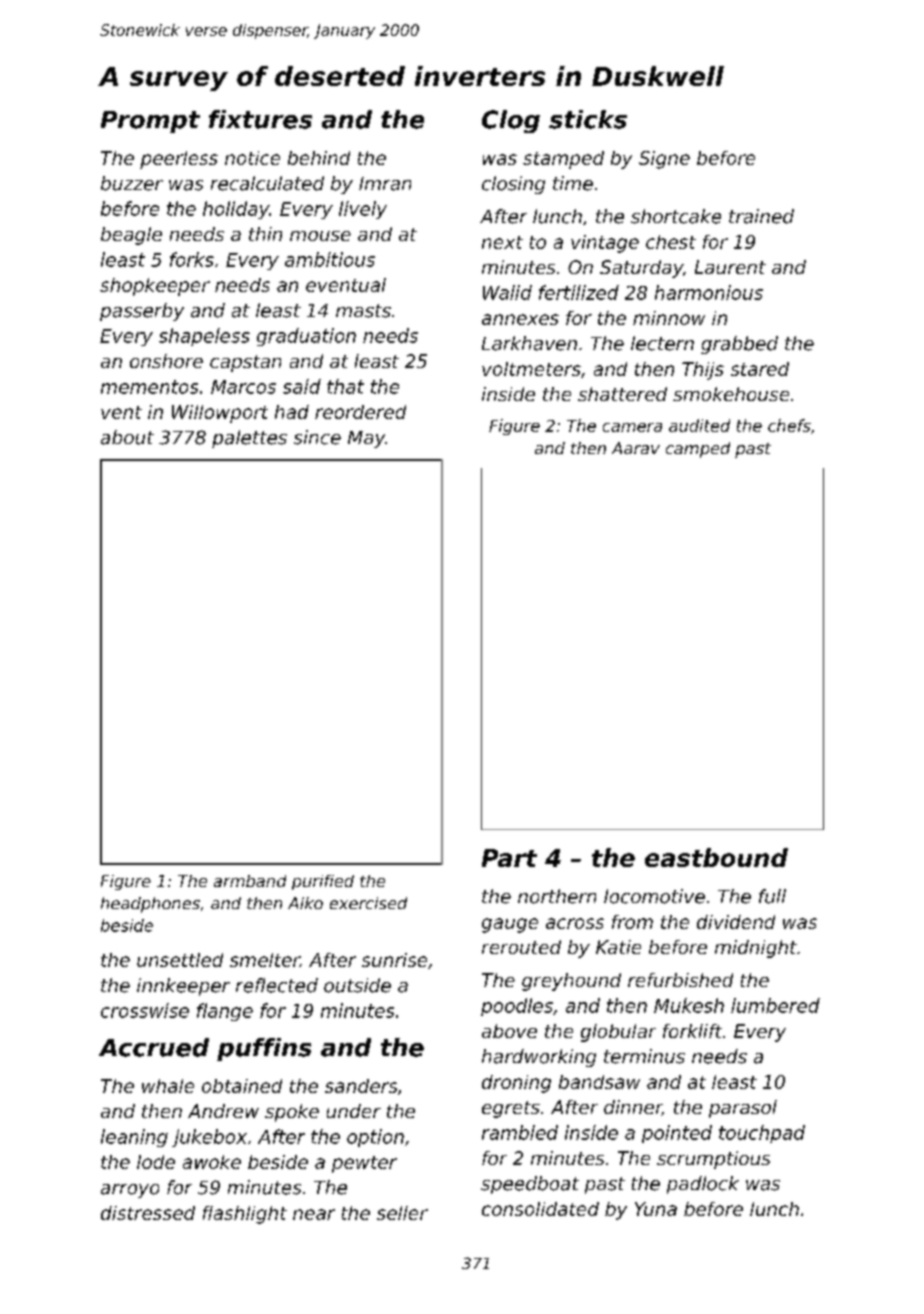  What do you see at coordinates (789, 425) in the document?
I see `chefs` at bounding box center [789, 425].
